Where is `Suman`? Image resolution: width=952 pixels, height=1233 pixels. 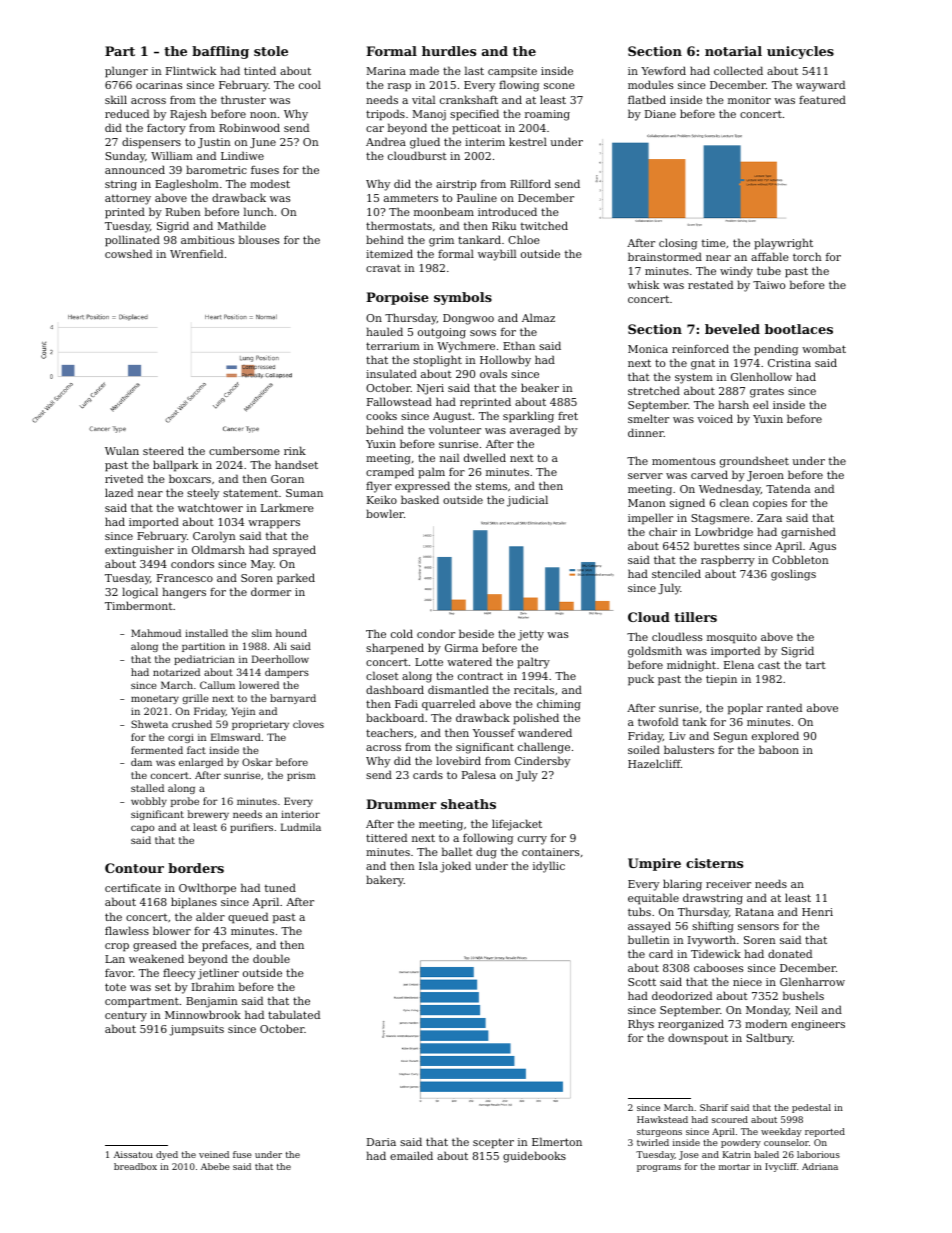 Suman is located at coordinates (304, 493).
